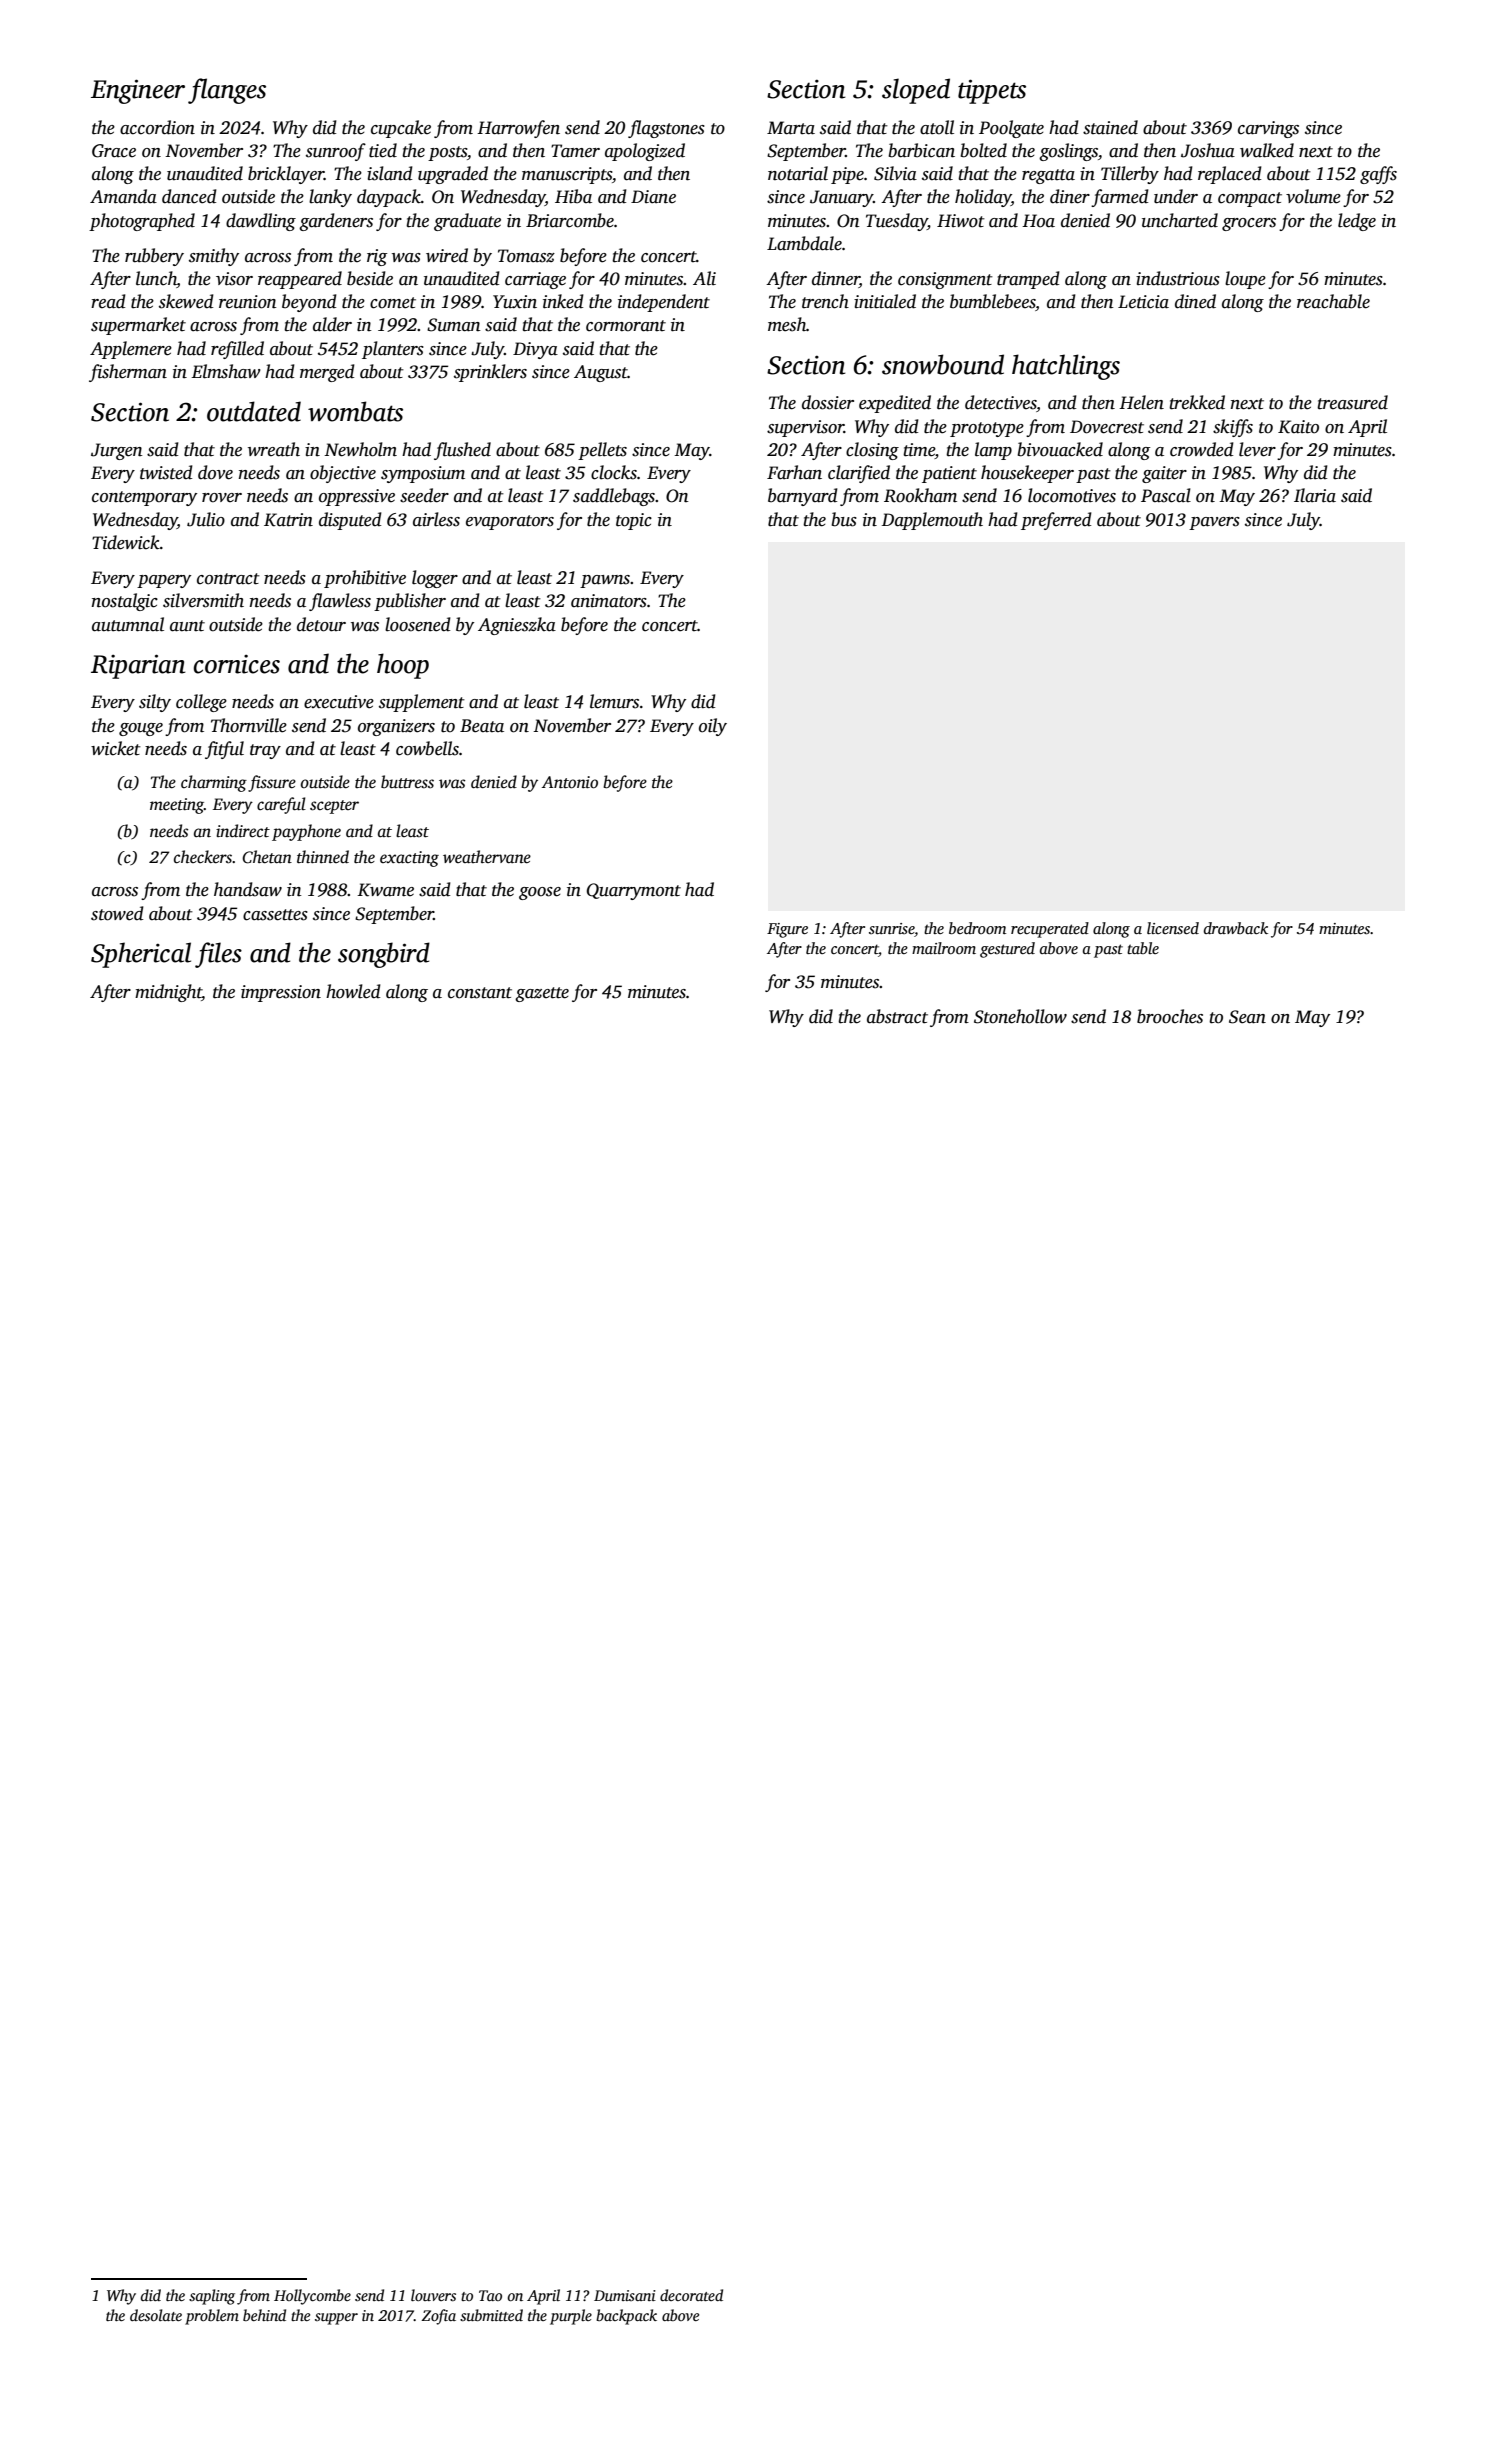 Image resolution: width=1496 pixels, height=2464 pixels. Describe the element at coordinates (168, 993) in the screenshot. I see `midnight` at that location.
